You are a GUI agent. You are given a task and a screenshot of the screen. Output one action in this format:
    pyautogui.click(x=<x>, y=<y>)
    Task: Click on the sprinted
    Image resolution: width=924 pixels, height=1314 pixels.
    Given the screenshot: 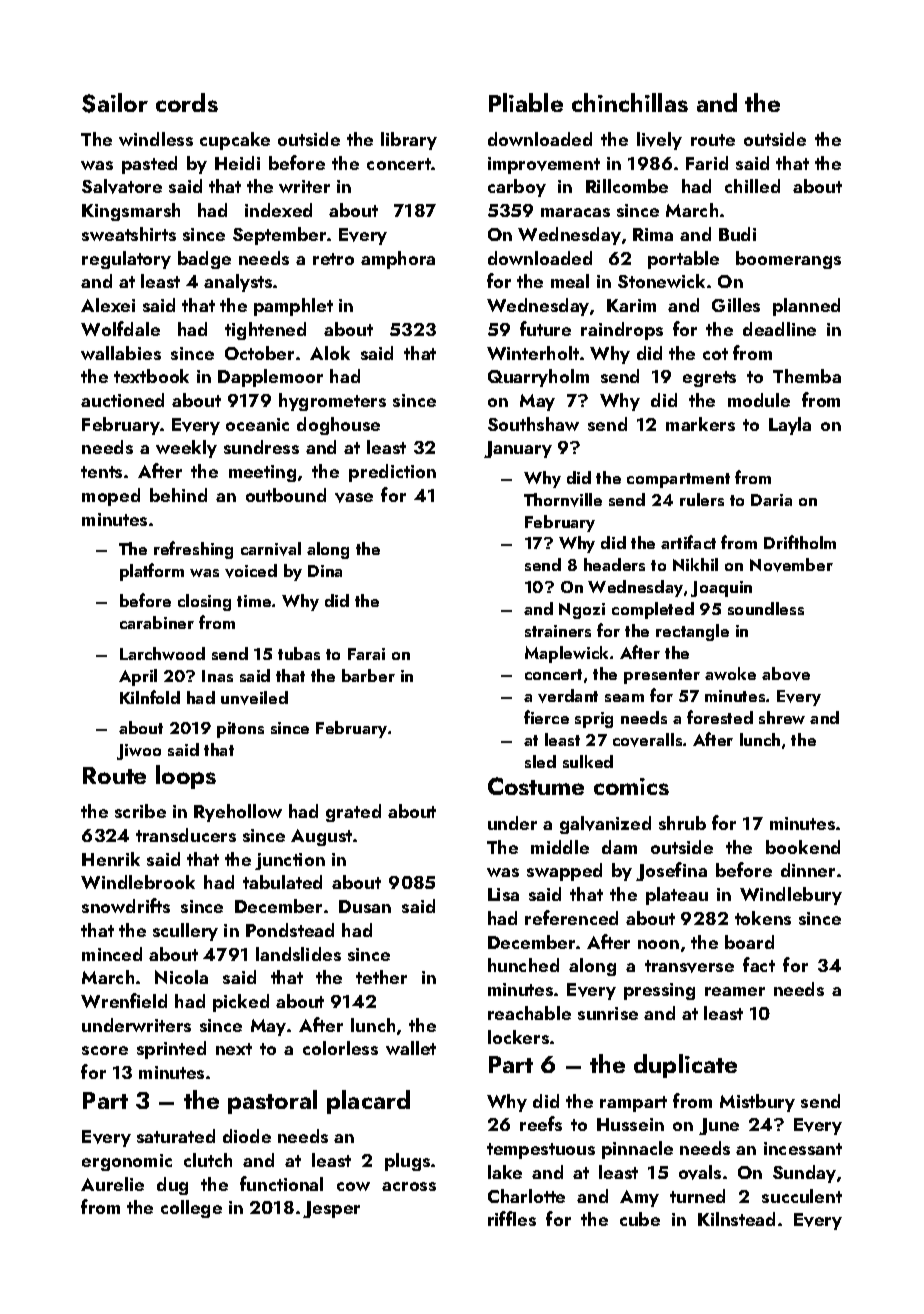 What is the action you would take?
    pyautogui.click(x=171, y=1050)
